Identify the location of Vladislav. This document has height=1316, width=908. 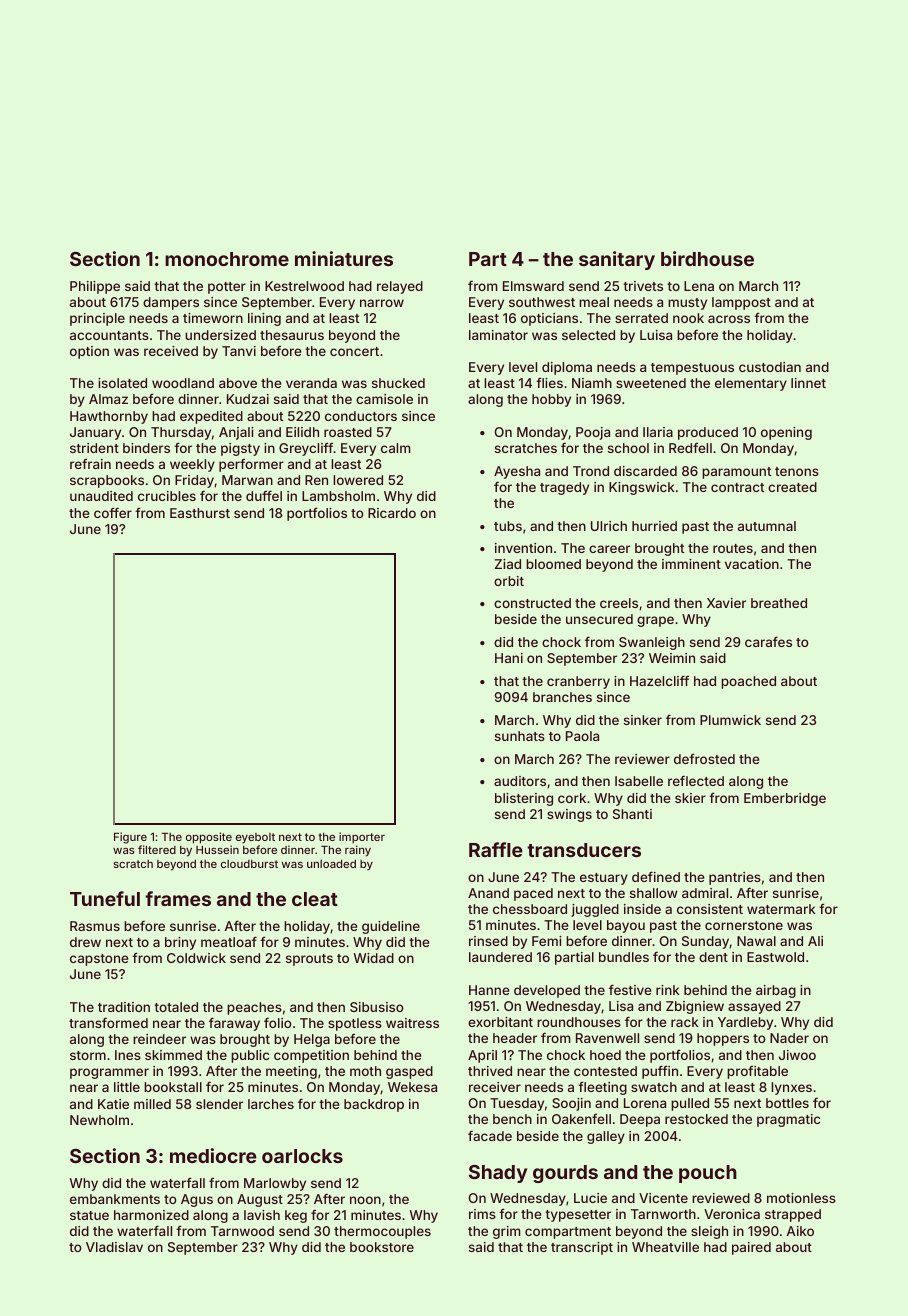
(114, 1247).
